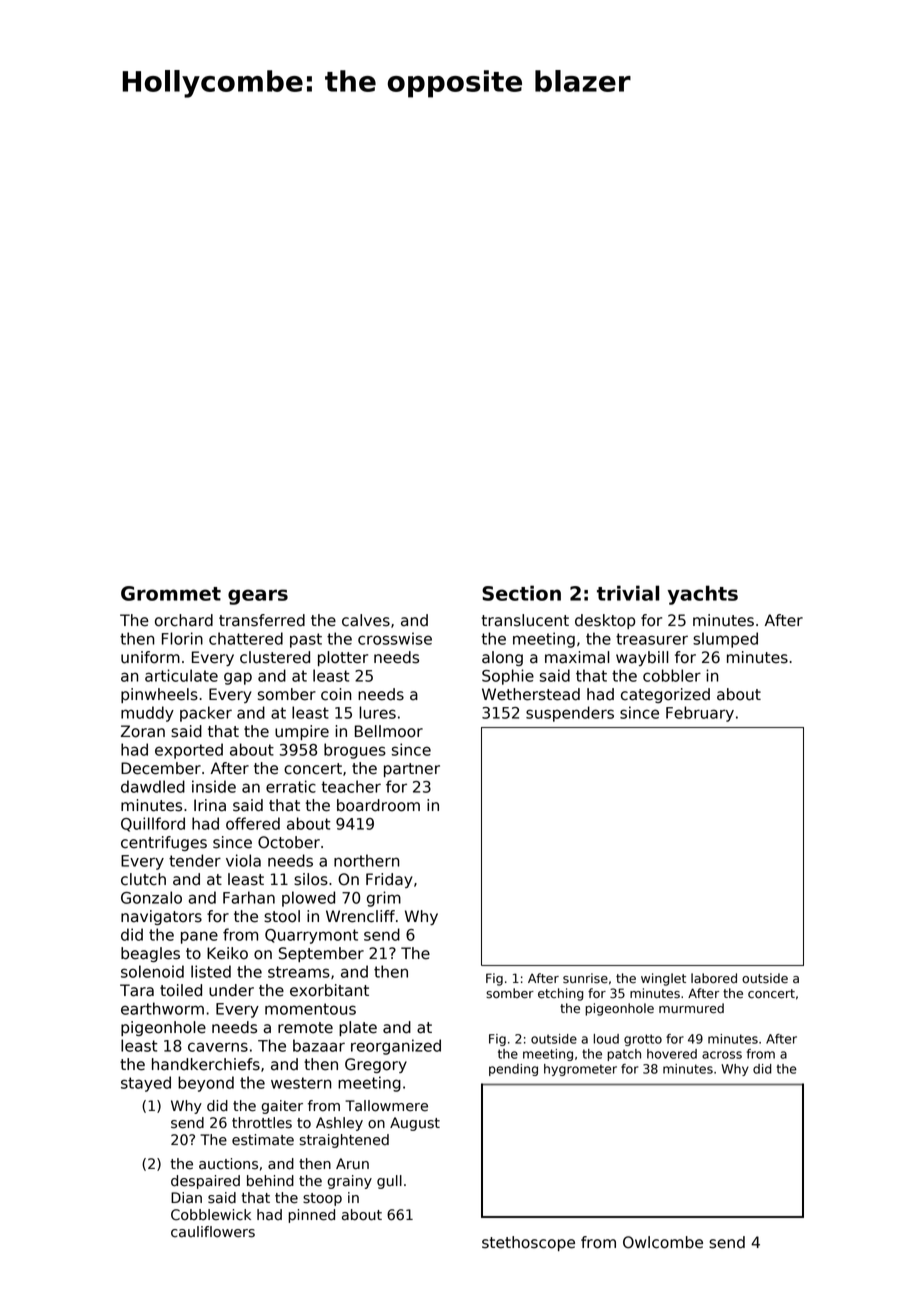 The width and height of the screenshot is (924, 1308). What do you see at coordinates (213, 1232) in the screenshot?
I see `cauliflowers` at bounding box center [213, 1232].
